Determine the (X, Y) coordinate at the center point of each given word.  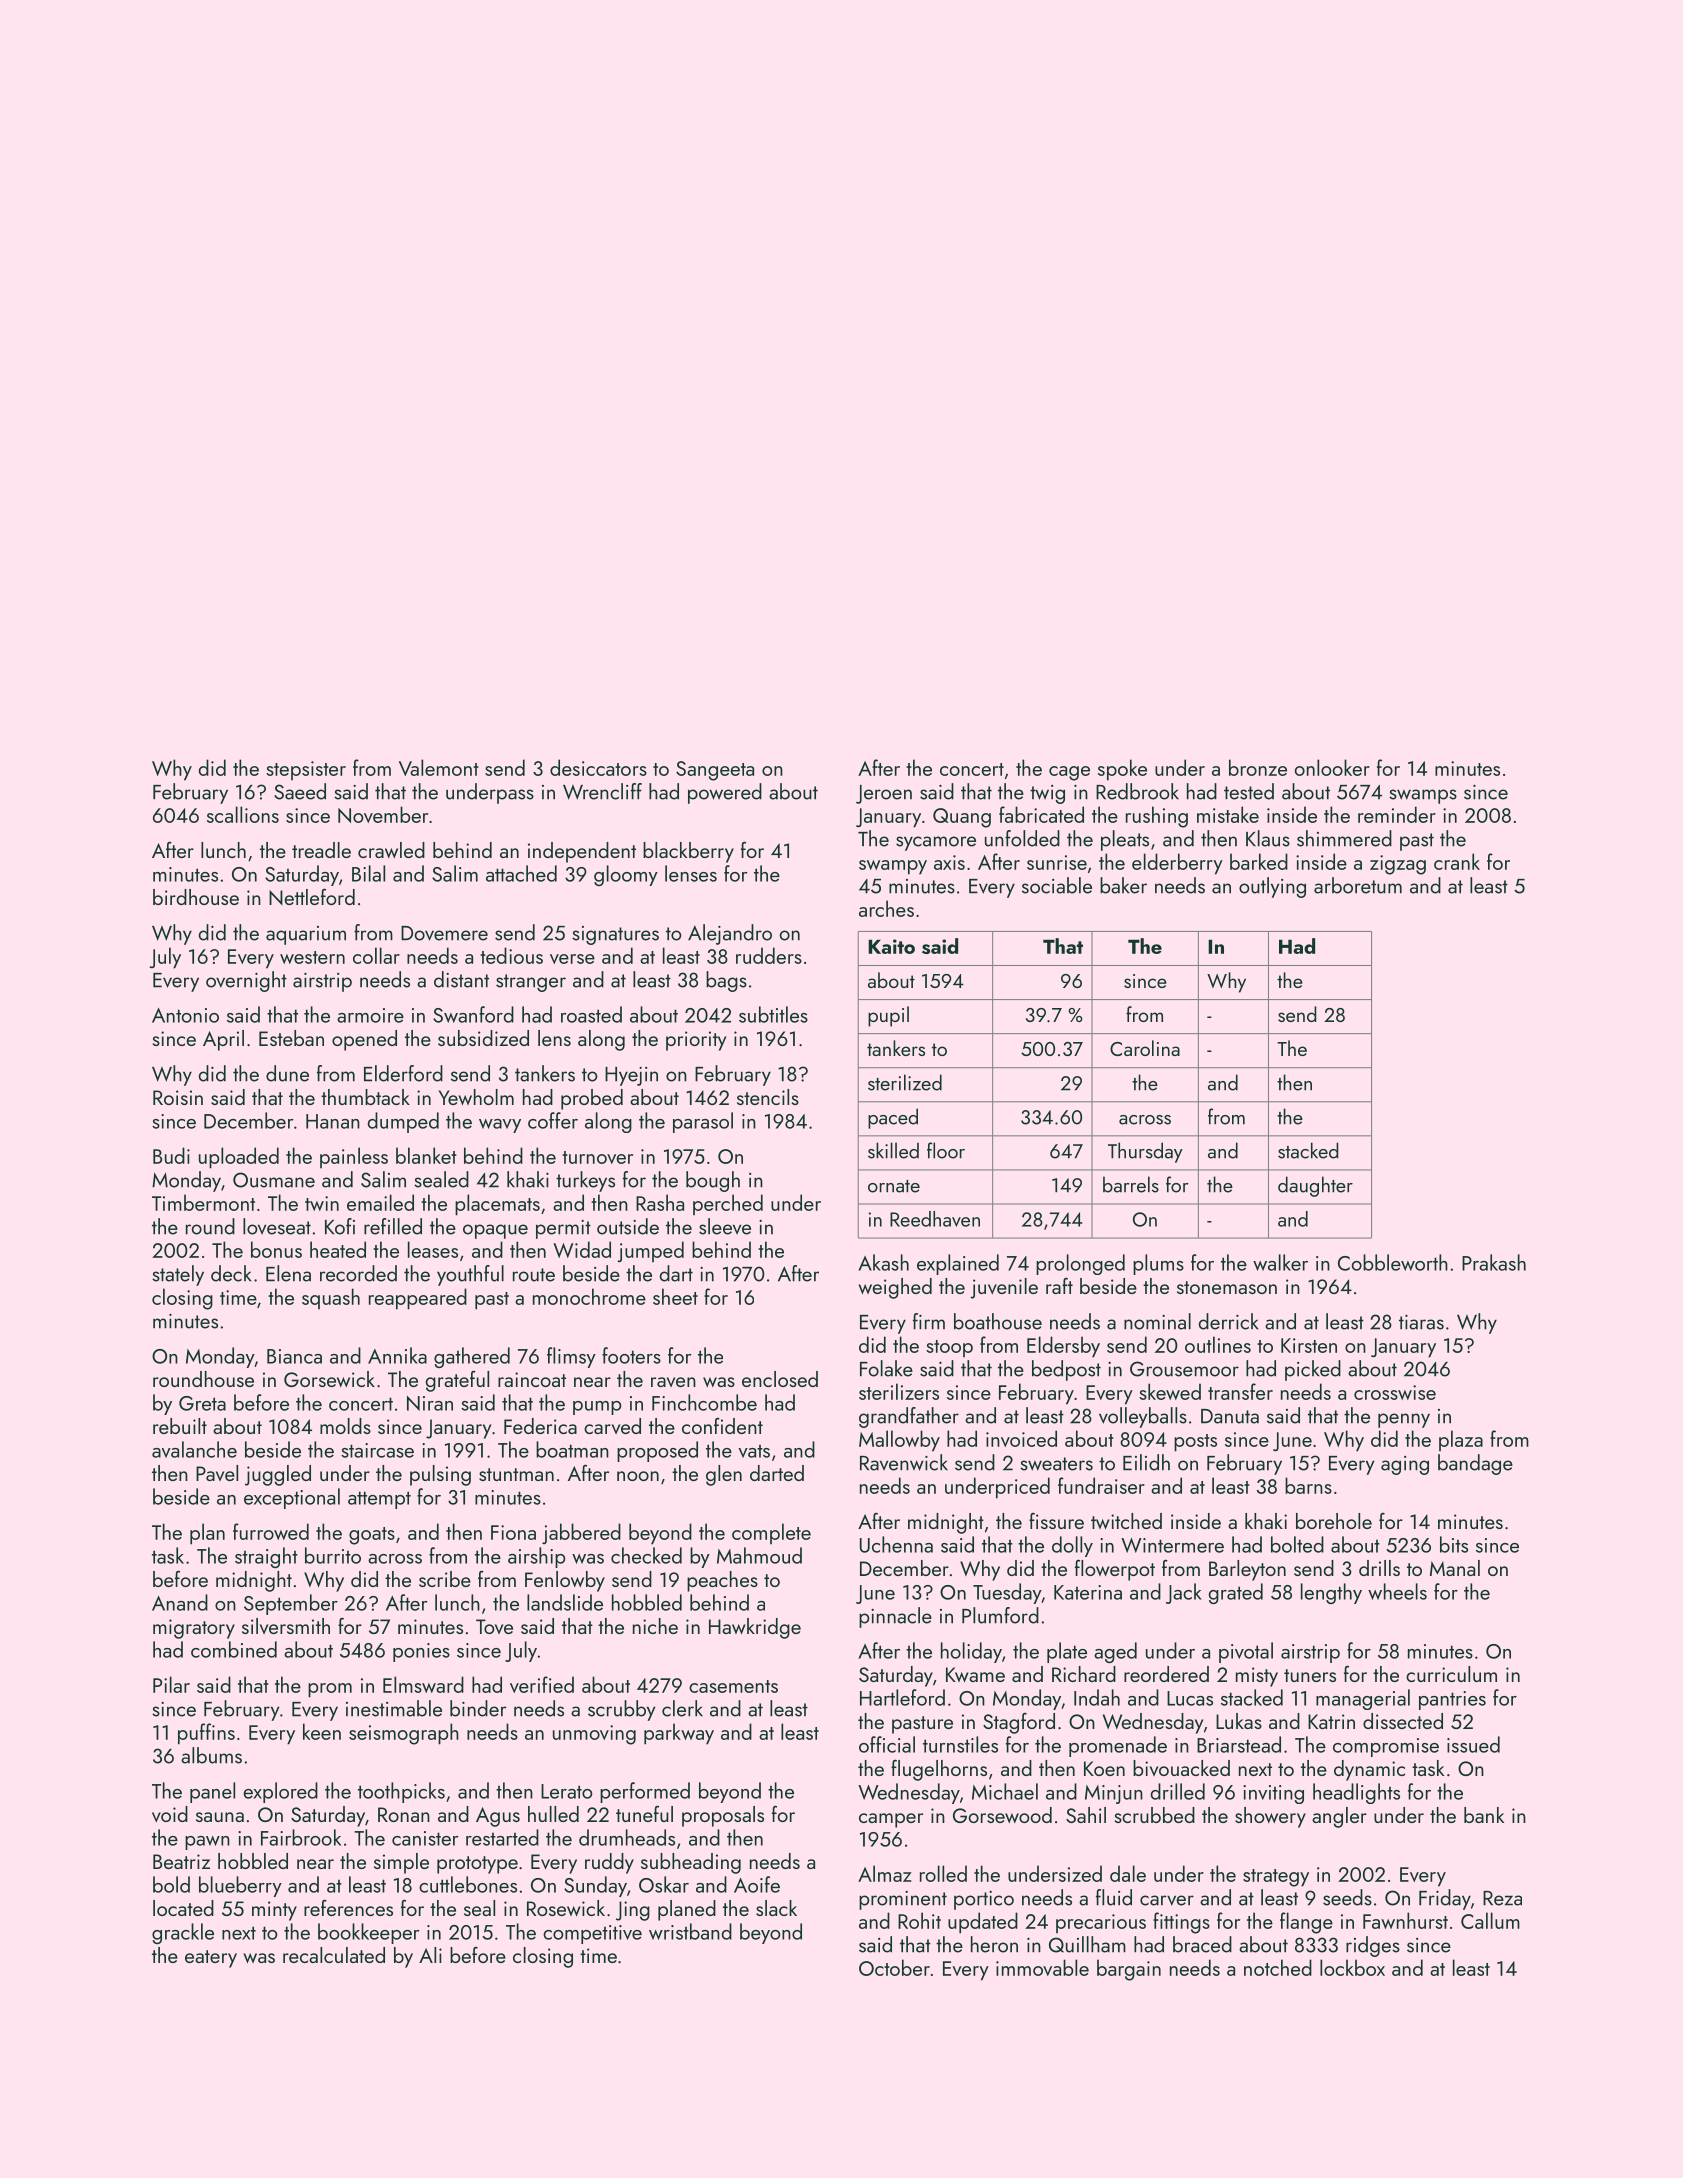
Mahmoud (759, 1555)
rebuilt (180, 1426)
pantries (1452, 1700)
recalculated (334, 1955)
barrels (1131, 1184)
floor (946, 1150)
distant (461, 979)
